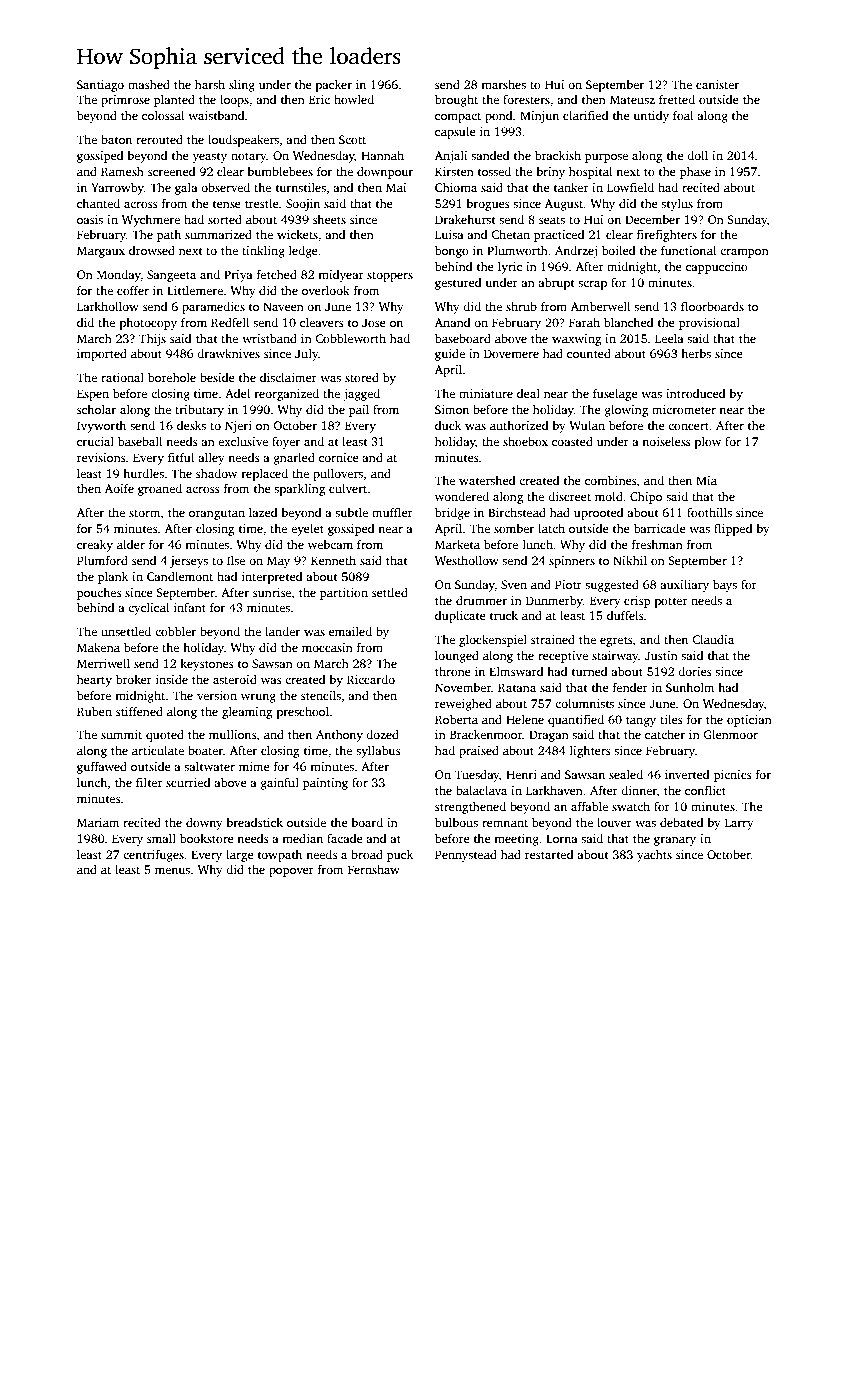 This image has width=849, height=1400. I want to click on Santiago, so click(100, 86).
